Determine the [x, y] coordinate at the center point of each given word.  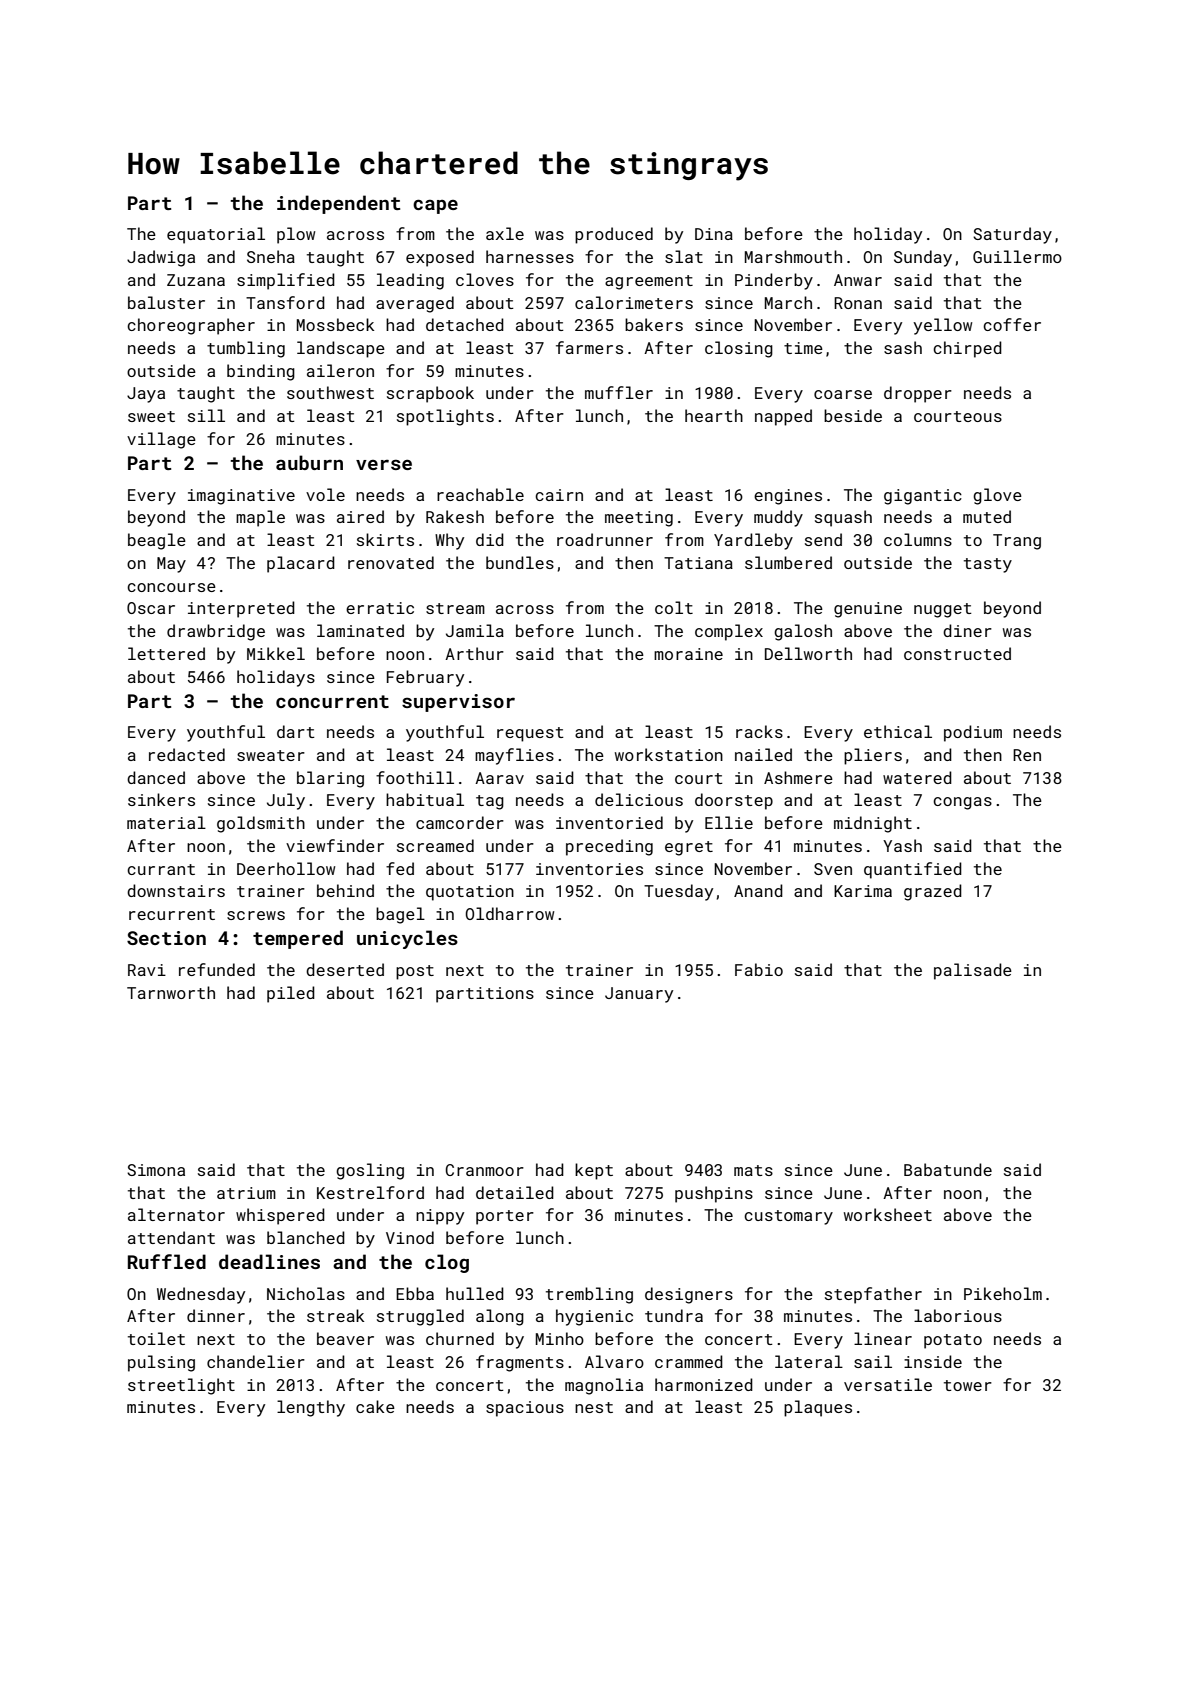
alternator [176, 1214]
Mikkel [276, 653]
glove [997, 496]
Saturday [1012, 235]
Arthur [474, 653]
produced [614, 235]
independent [338, 204]
